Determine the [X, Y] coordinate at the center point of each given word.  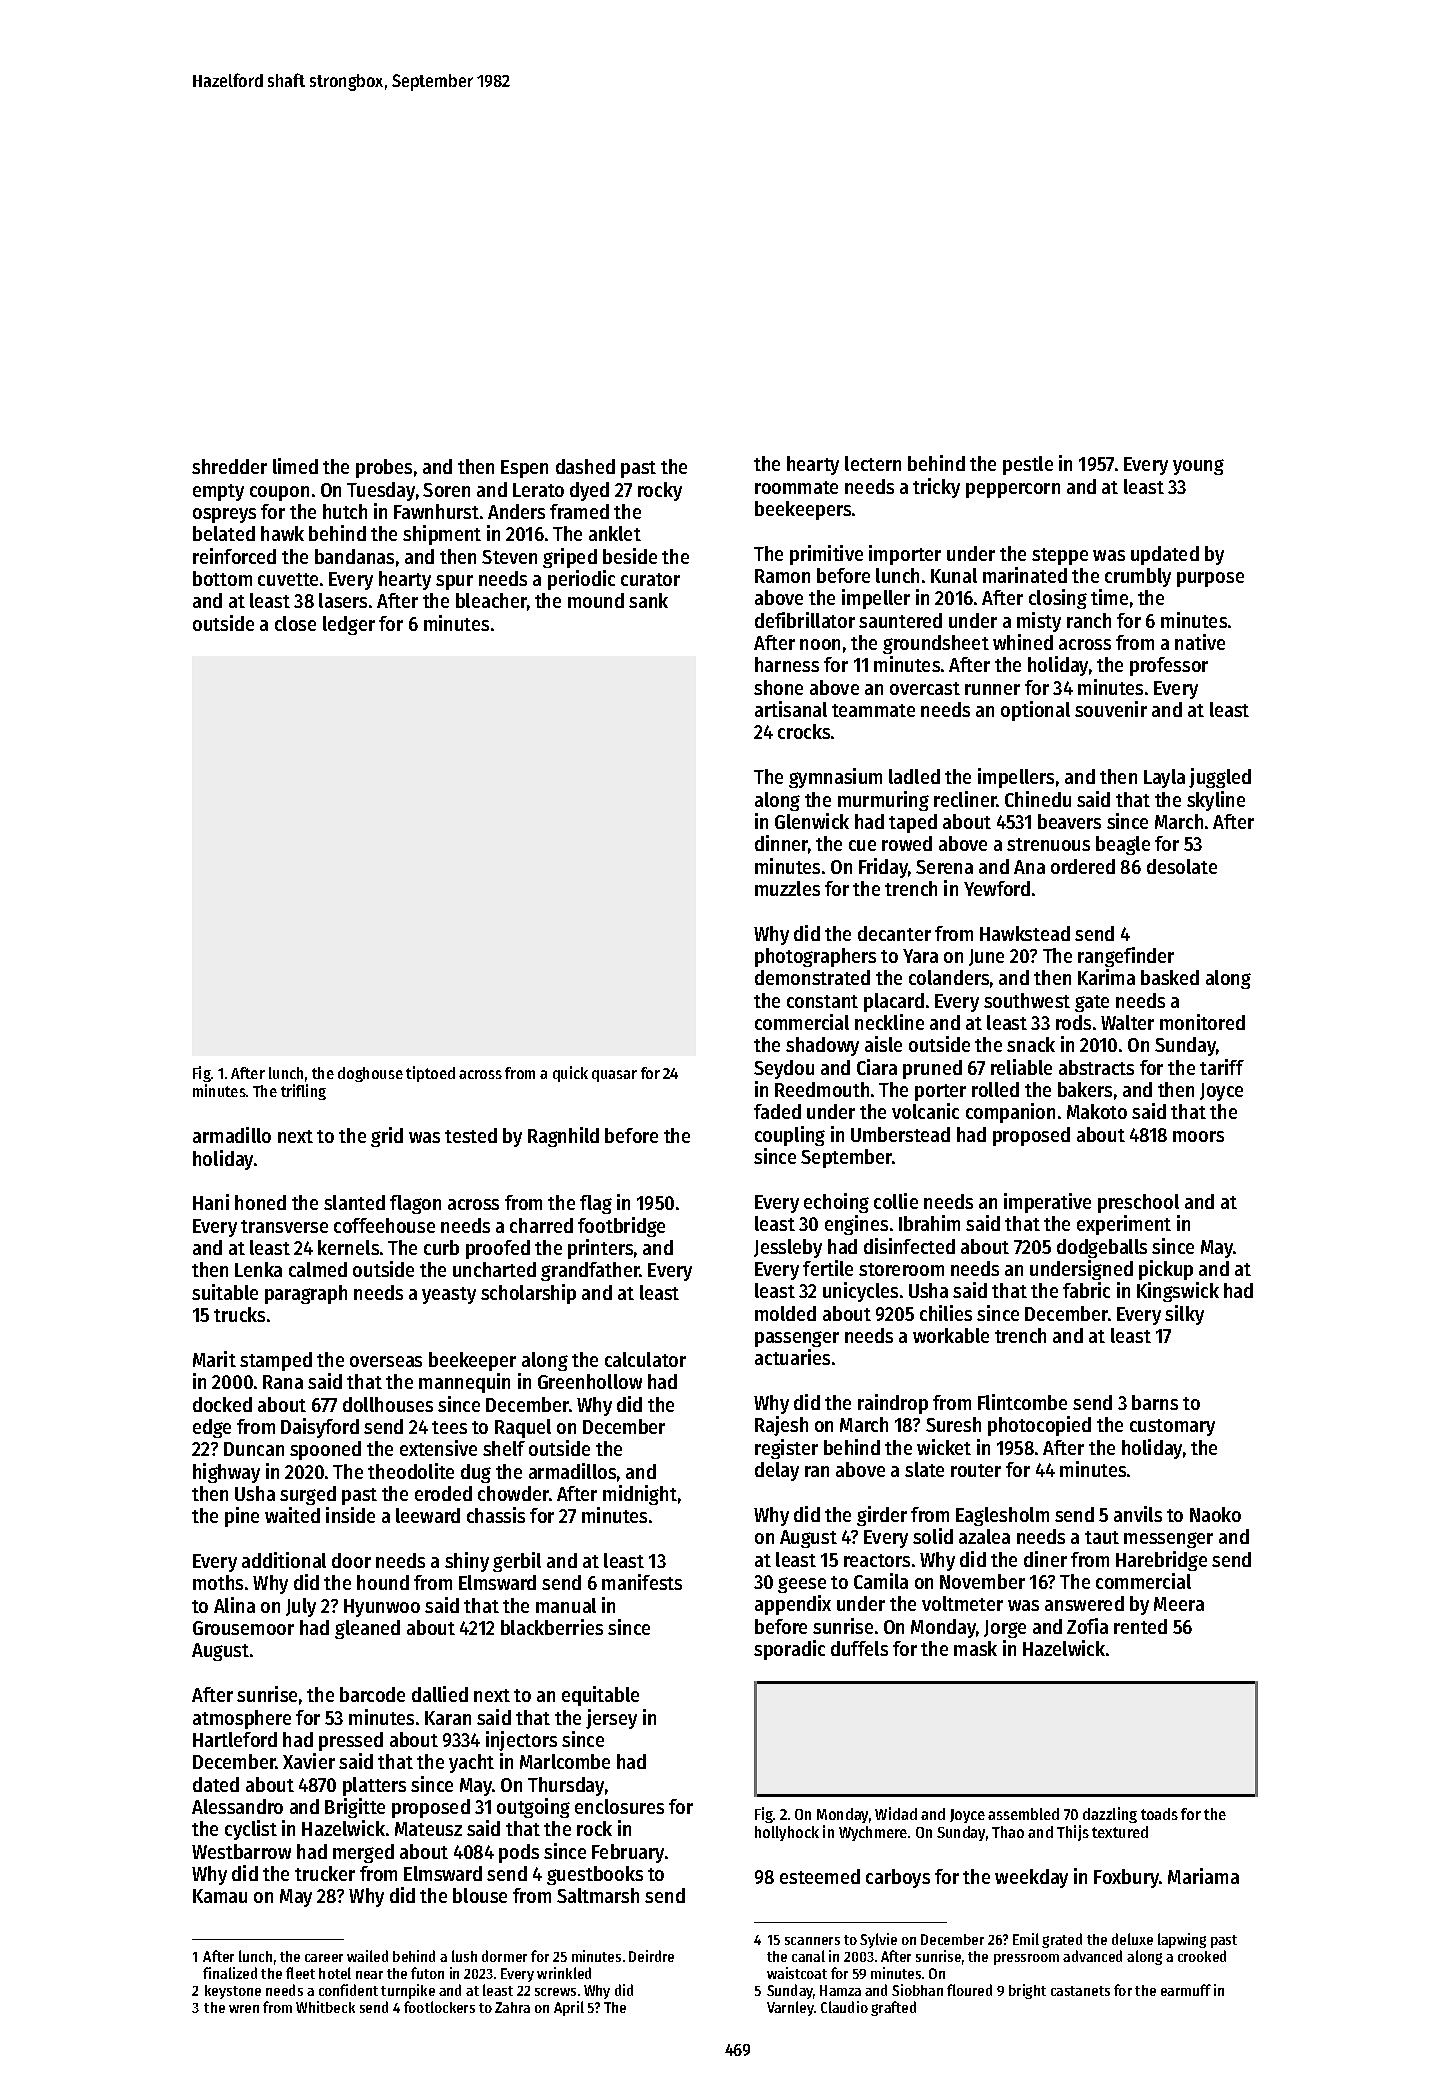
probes [384, 468]
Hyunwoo [382, 1608]
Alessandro [237, 1806]
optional [1035, 711]
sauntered [900, 620]
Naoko [1215, 1514]
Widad [896, 1813]
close [295, 623]
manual [566, 1605]
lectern [873, 463]
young [1198, 467]
